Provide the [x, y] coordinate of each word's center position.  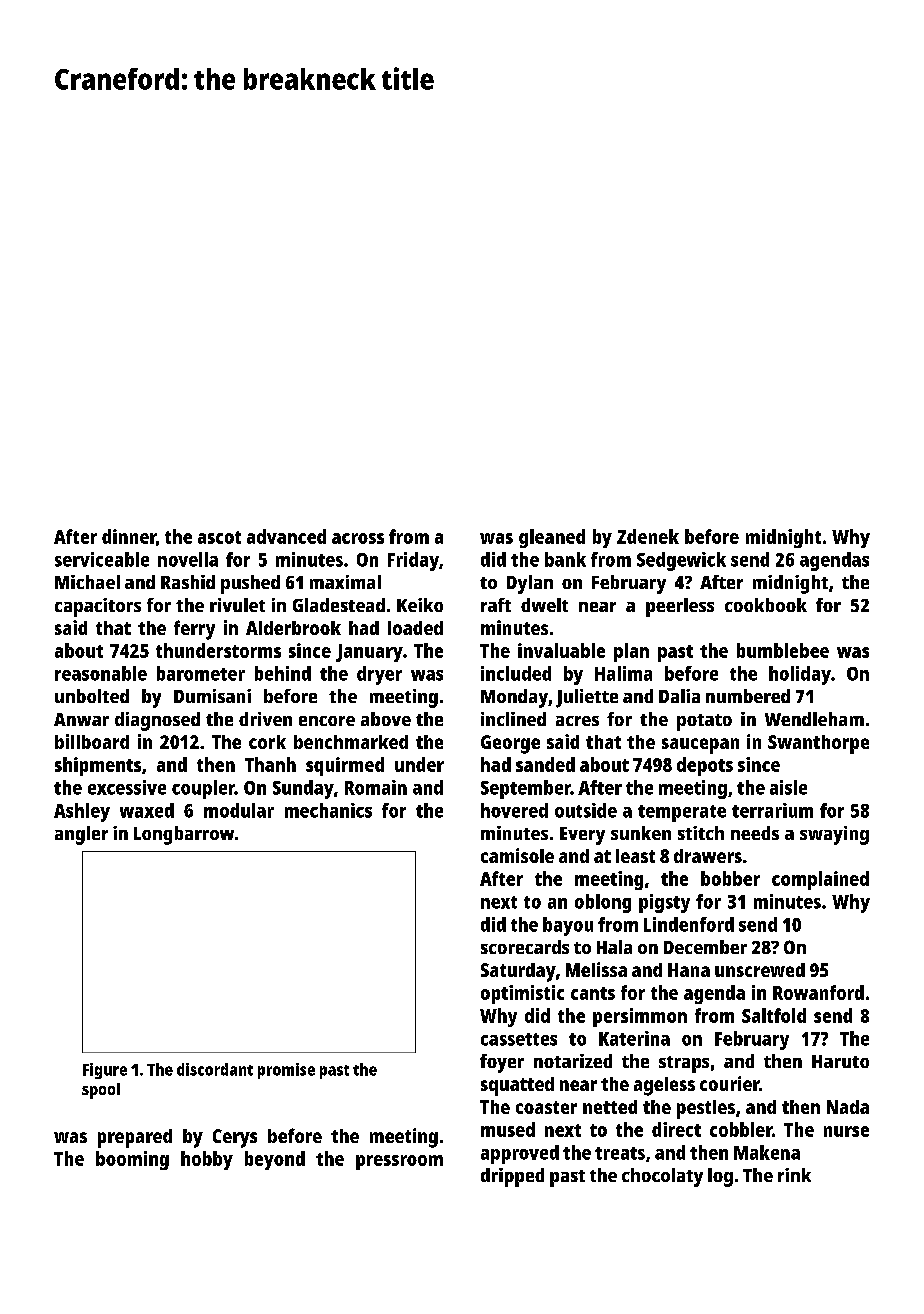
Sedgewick [681, 561]
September [526, 789]
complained [820, 880]
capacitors [98, 607]
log [720, 1177]
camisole [517, 855]
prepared [135, 1138]
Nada [848, 1107]
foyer [502, 1063]
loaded [415, 628]
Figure [105, 1071]
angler [81, 835]
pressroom [399, 1162]
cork [267, 742]
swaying [834, 835]
